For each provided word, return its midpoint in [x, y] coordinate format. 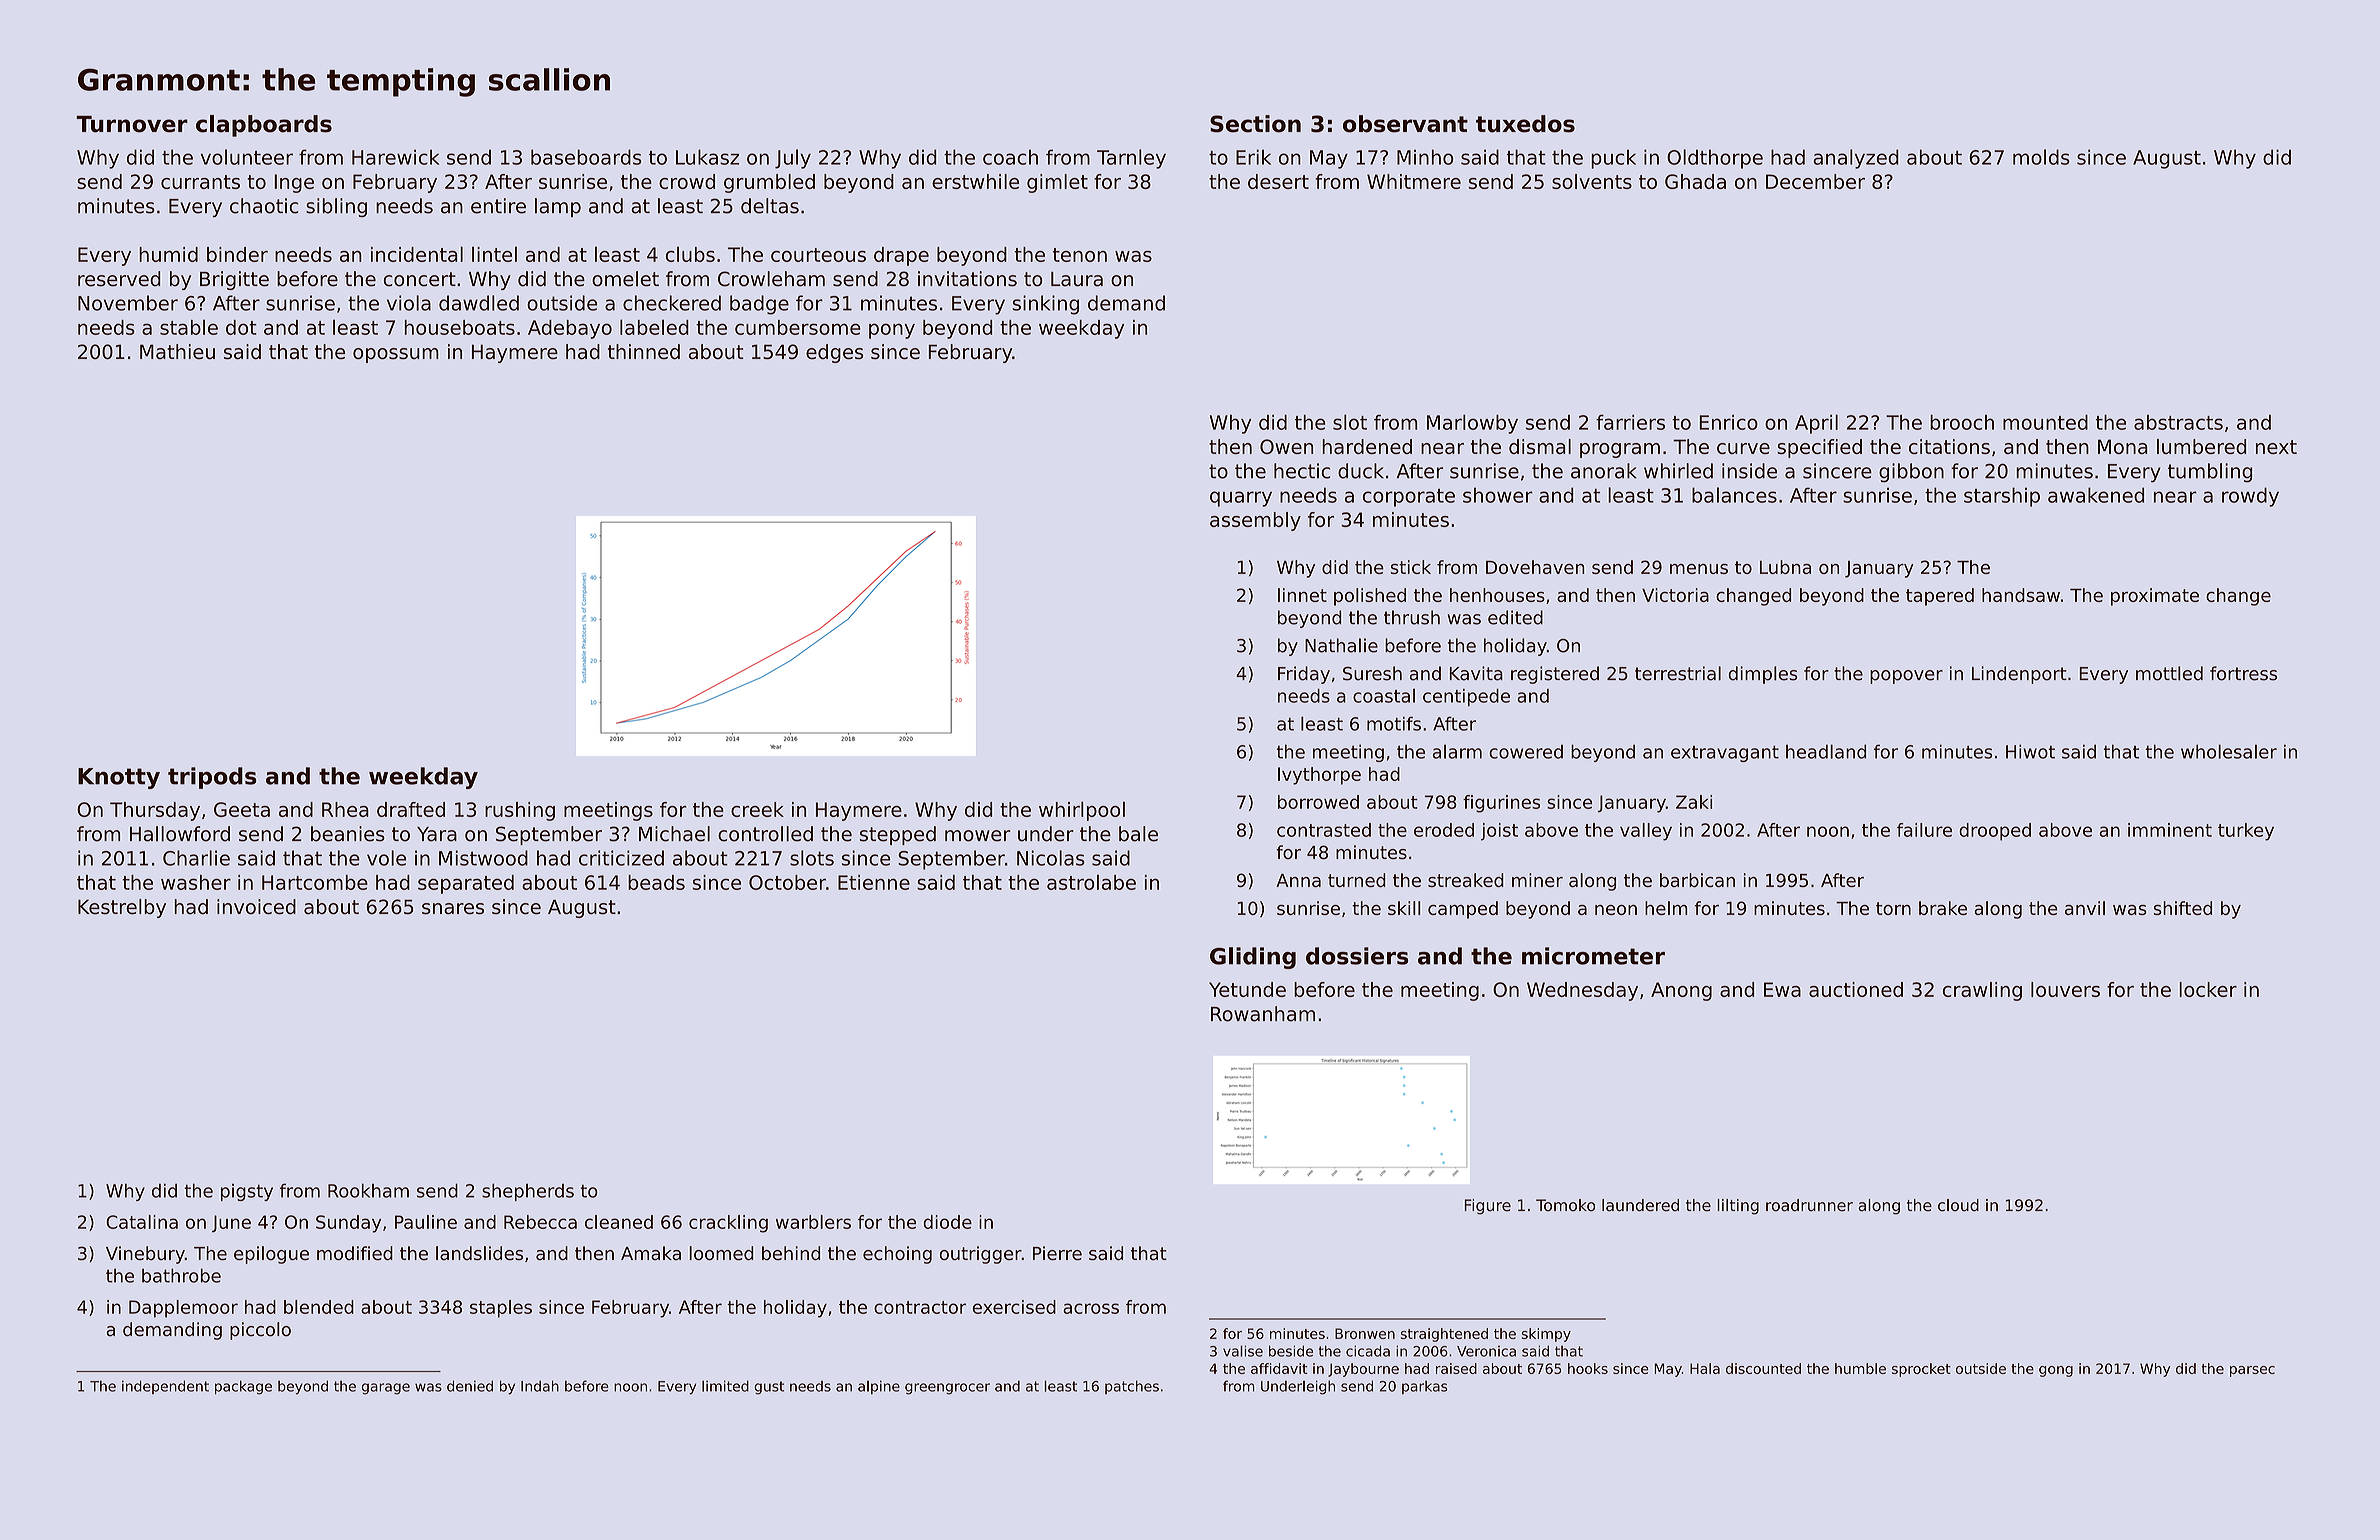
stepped [898, 835]
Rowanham [1263, 1014]
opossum [396, 355]
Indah [540, 1386]
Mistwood [483, 858]
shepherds [528, 1192]
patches [1132, 1387]
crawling [1982, 991]
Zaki [1694, 802]
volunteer [247, 157]
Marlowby [1472, 424]
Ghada [1695, 181]
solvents [1592, 181]
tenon [1080, 255]
